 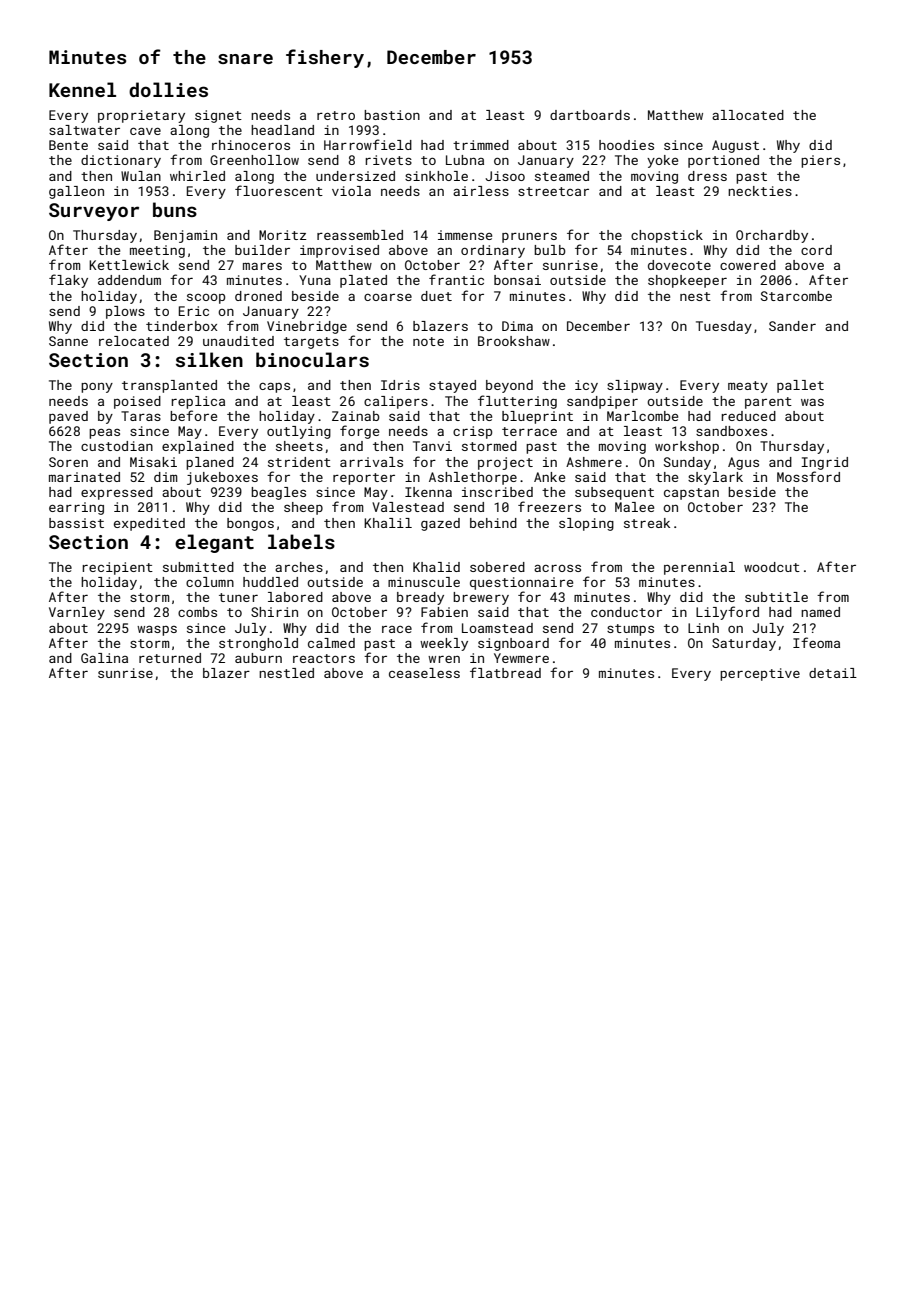 I want to click on fluorescent, so click(x=279, y=190).
